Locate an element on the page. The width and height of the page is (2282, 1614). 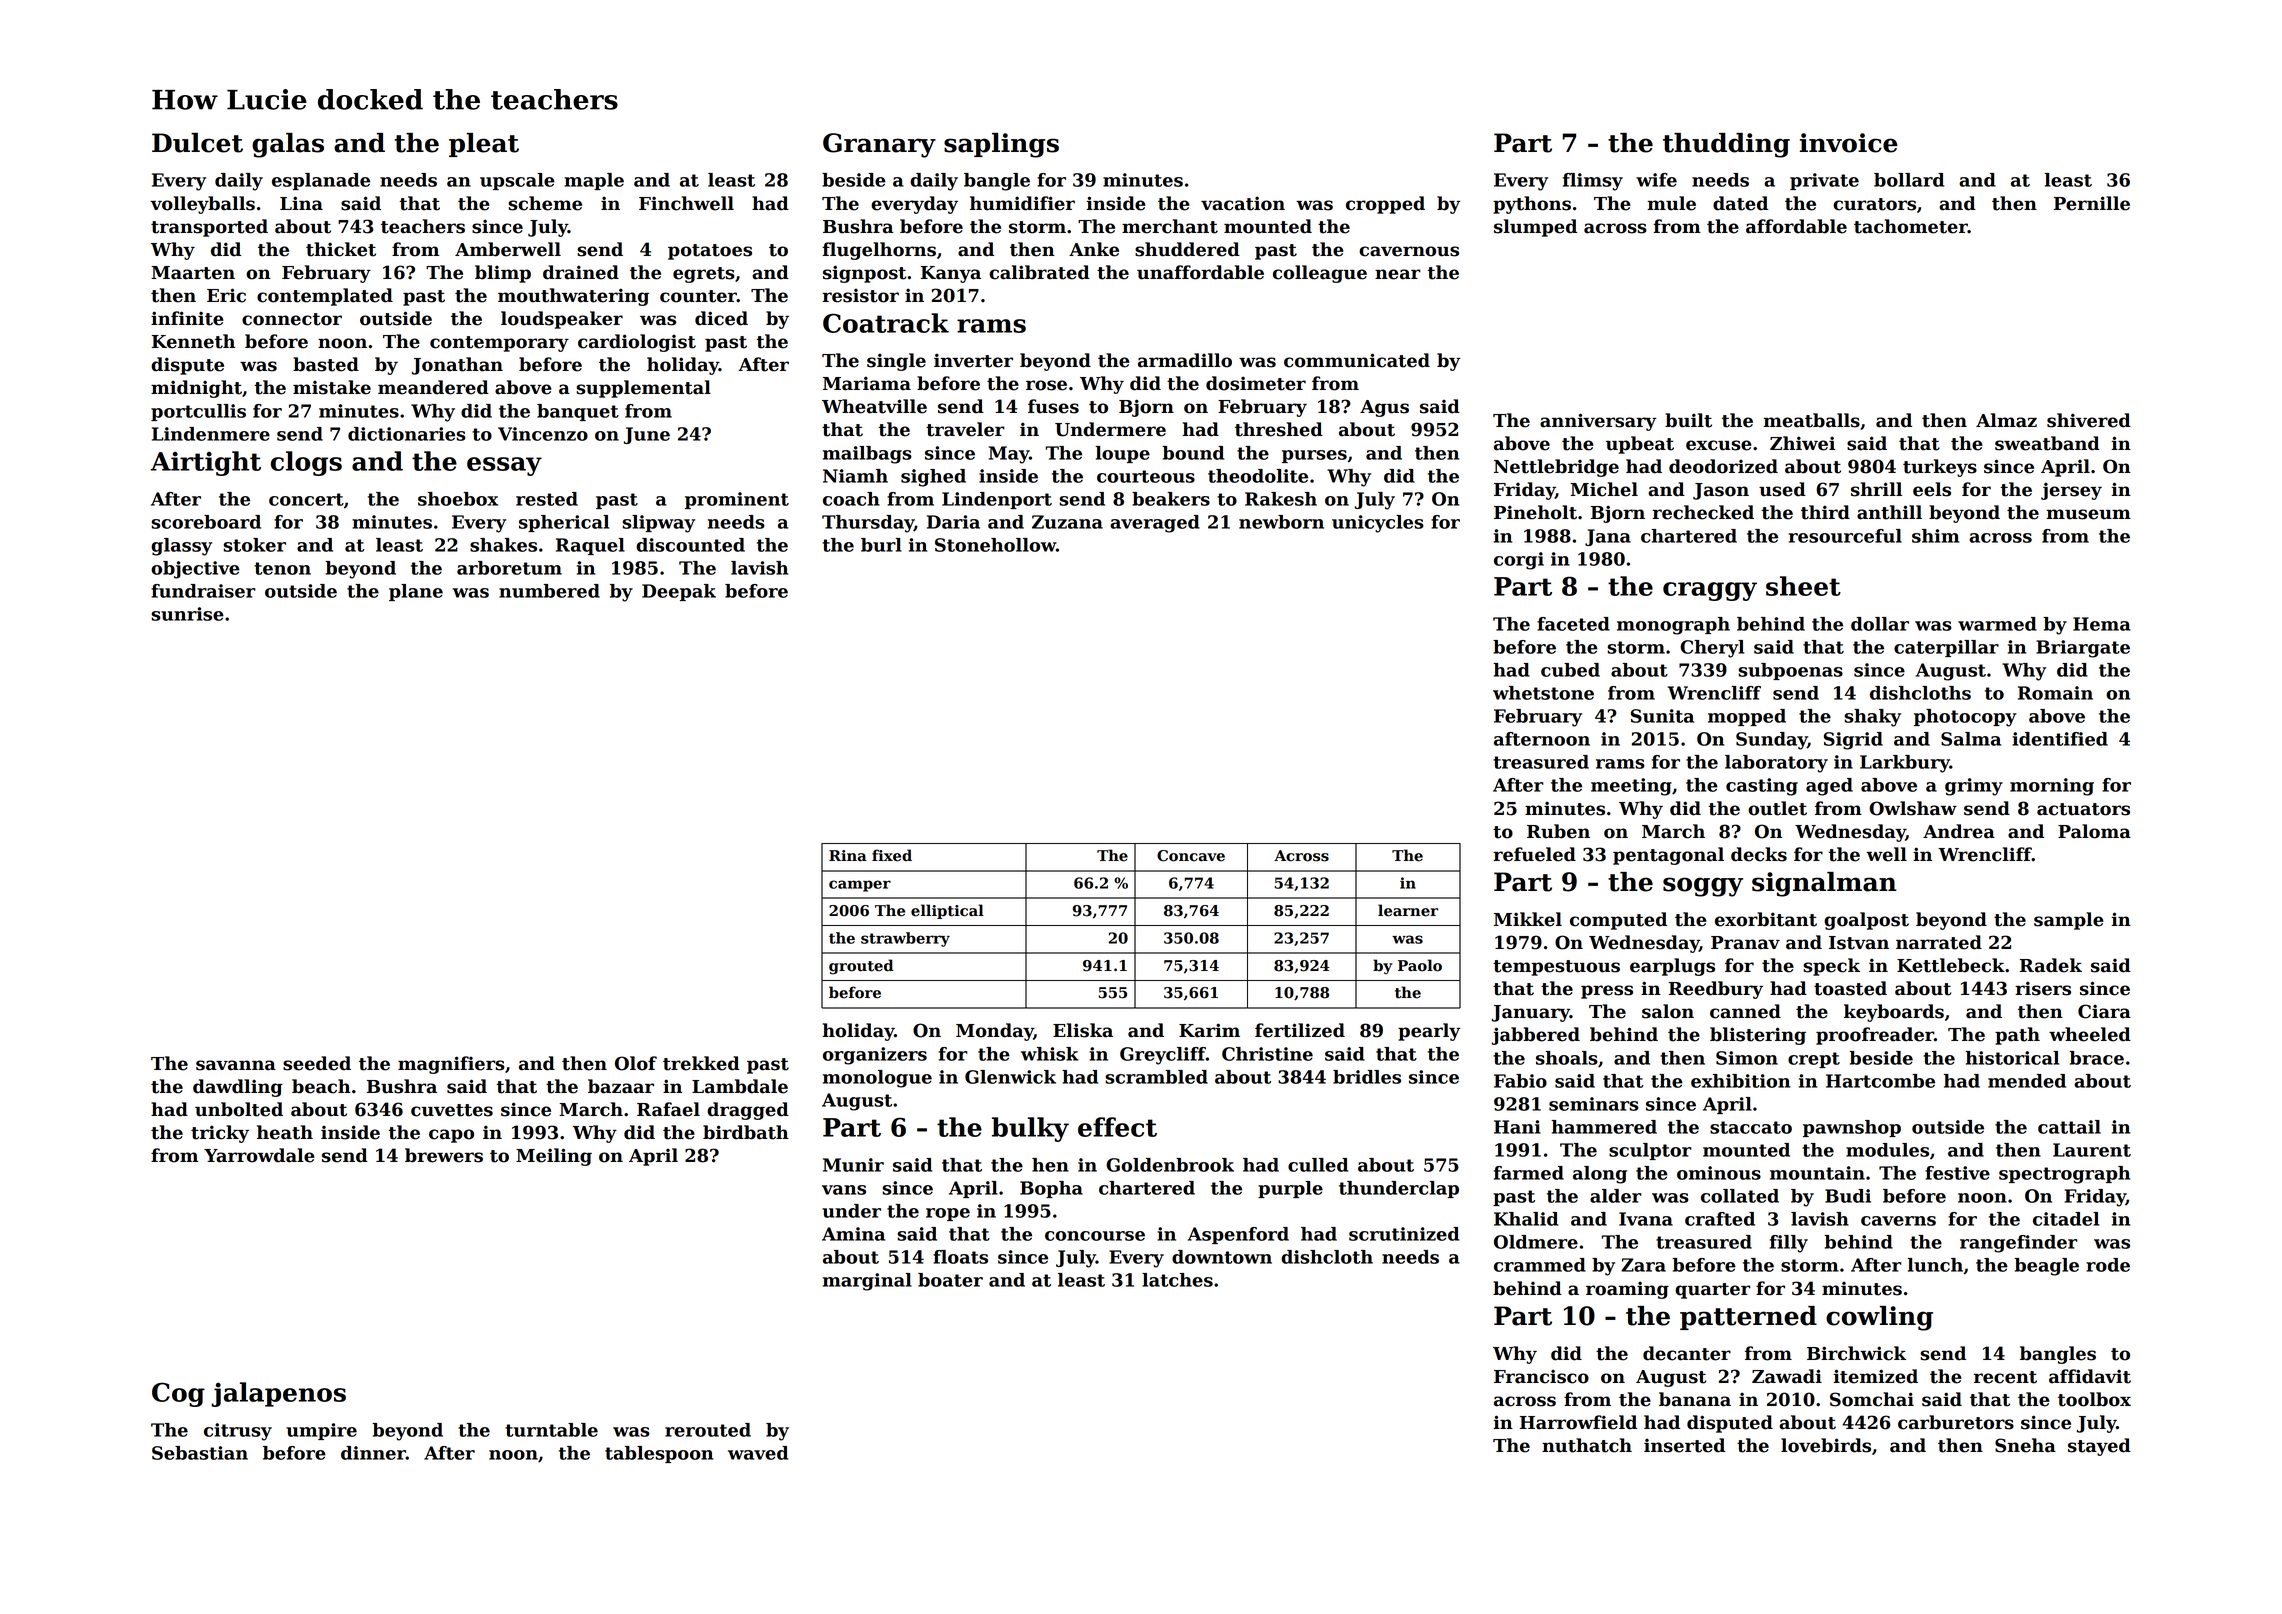
lunch is located at coordinates (1935, 1265).
